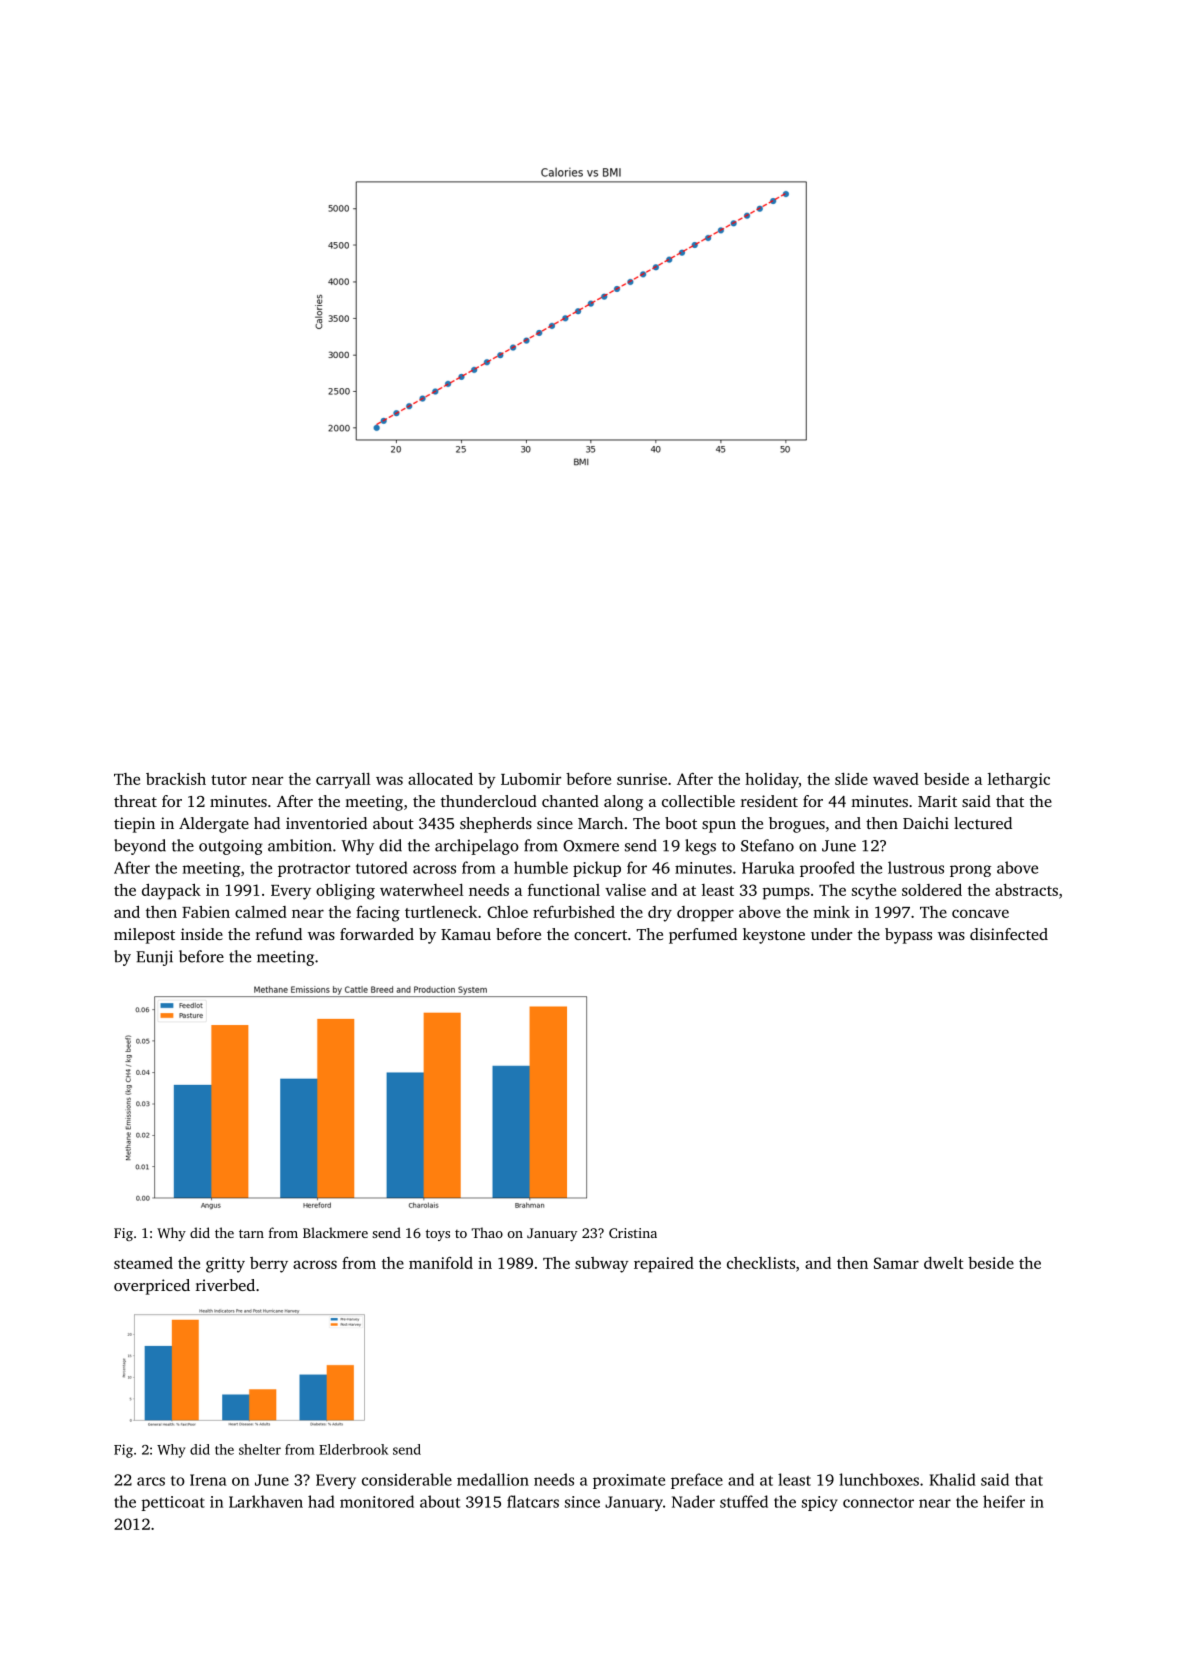 The width and height of the screenshot is (1178, 1665). I want to click on connector, so click(878, 1503).
